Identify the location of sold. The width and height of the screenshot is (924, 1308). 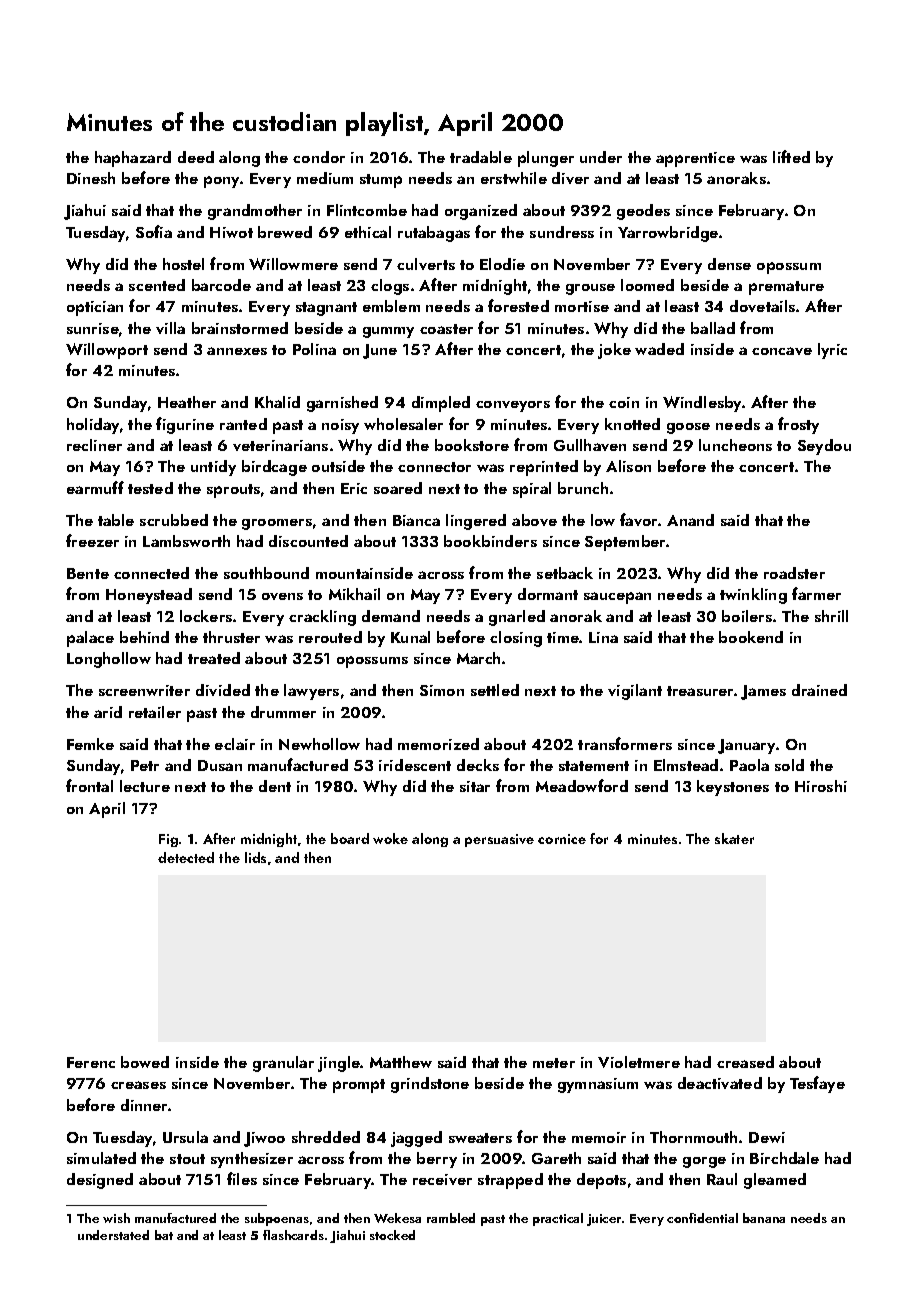
(789, 765).
